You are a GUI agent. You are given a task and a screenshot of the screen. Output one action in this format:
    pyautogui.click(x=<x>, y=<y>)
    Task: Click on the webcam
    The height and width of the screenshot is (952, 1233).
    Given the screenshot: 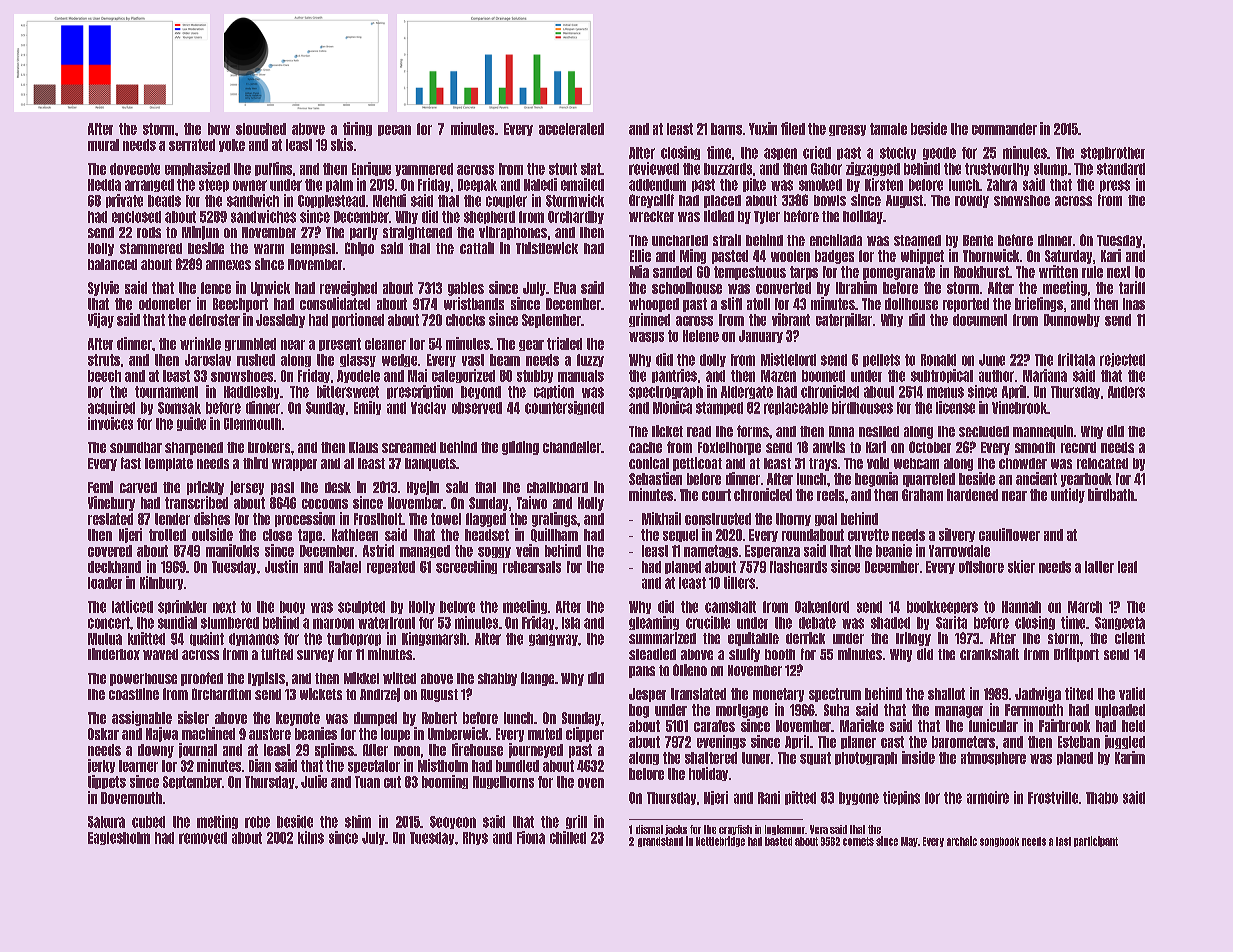 What is the action you would take?
    pyautogui.click(x=916, y=463)
